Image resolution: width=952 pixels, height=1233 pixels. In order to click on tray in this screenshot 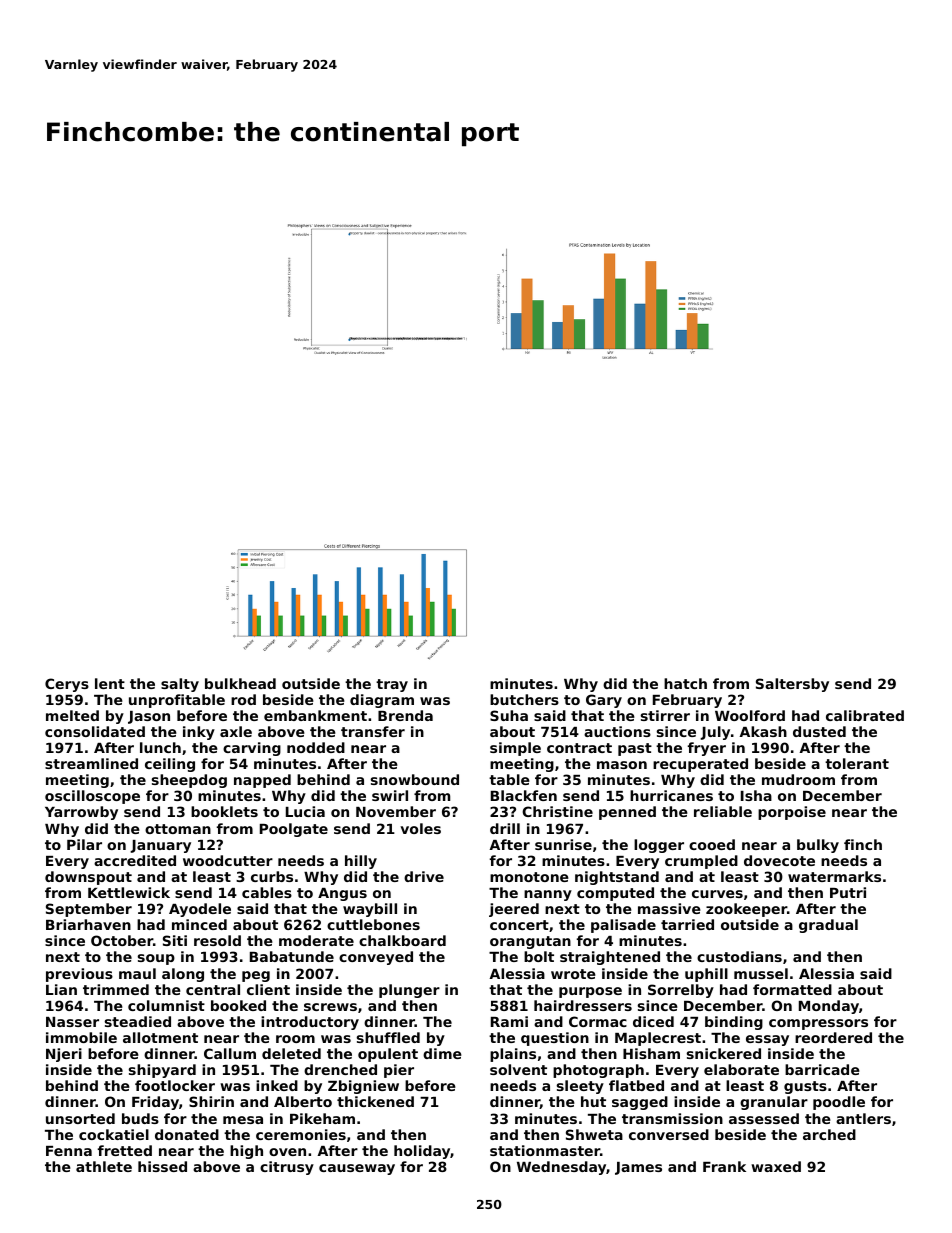, I will do `click(392, 685)`.
